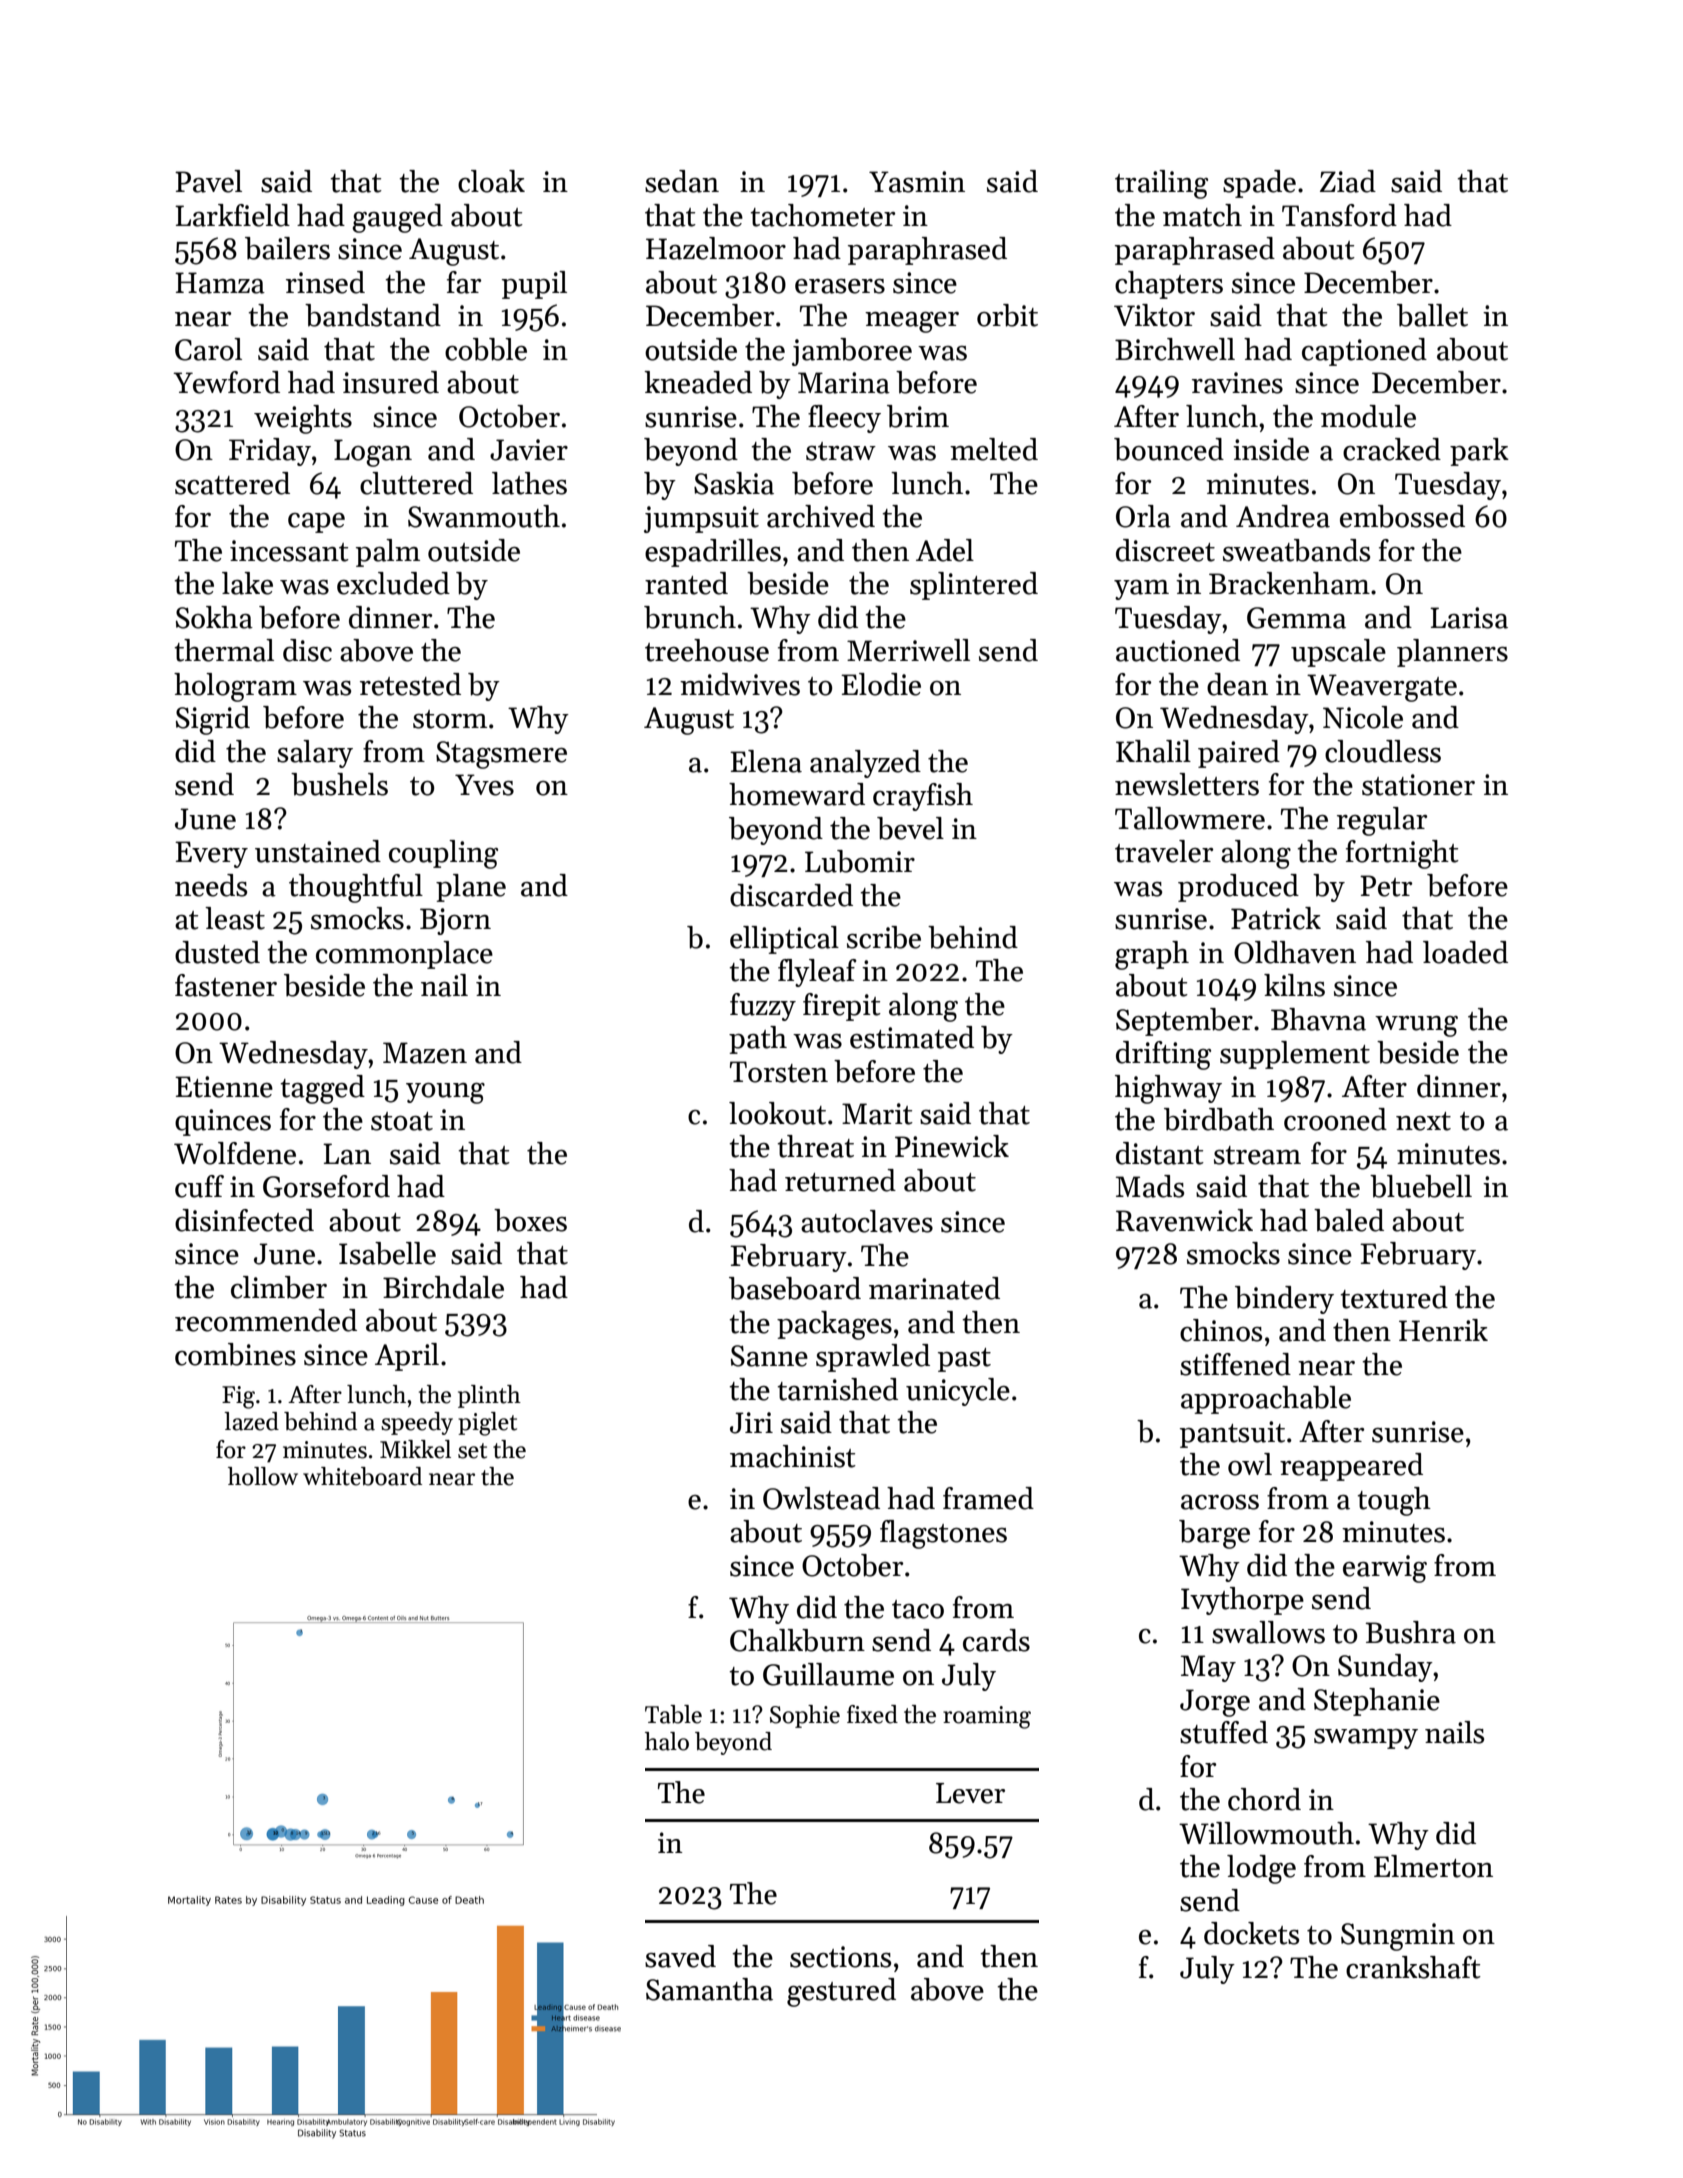 This screenshot has height=2178, width=1683. What do you see at coordinates (908, 650) in the screenshot?
I see `Merriwell` at bounding box center [908, 650].
